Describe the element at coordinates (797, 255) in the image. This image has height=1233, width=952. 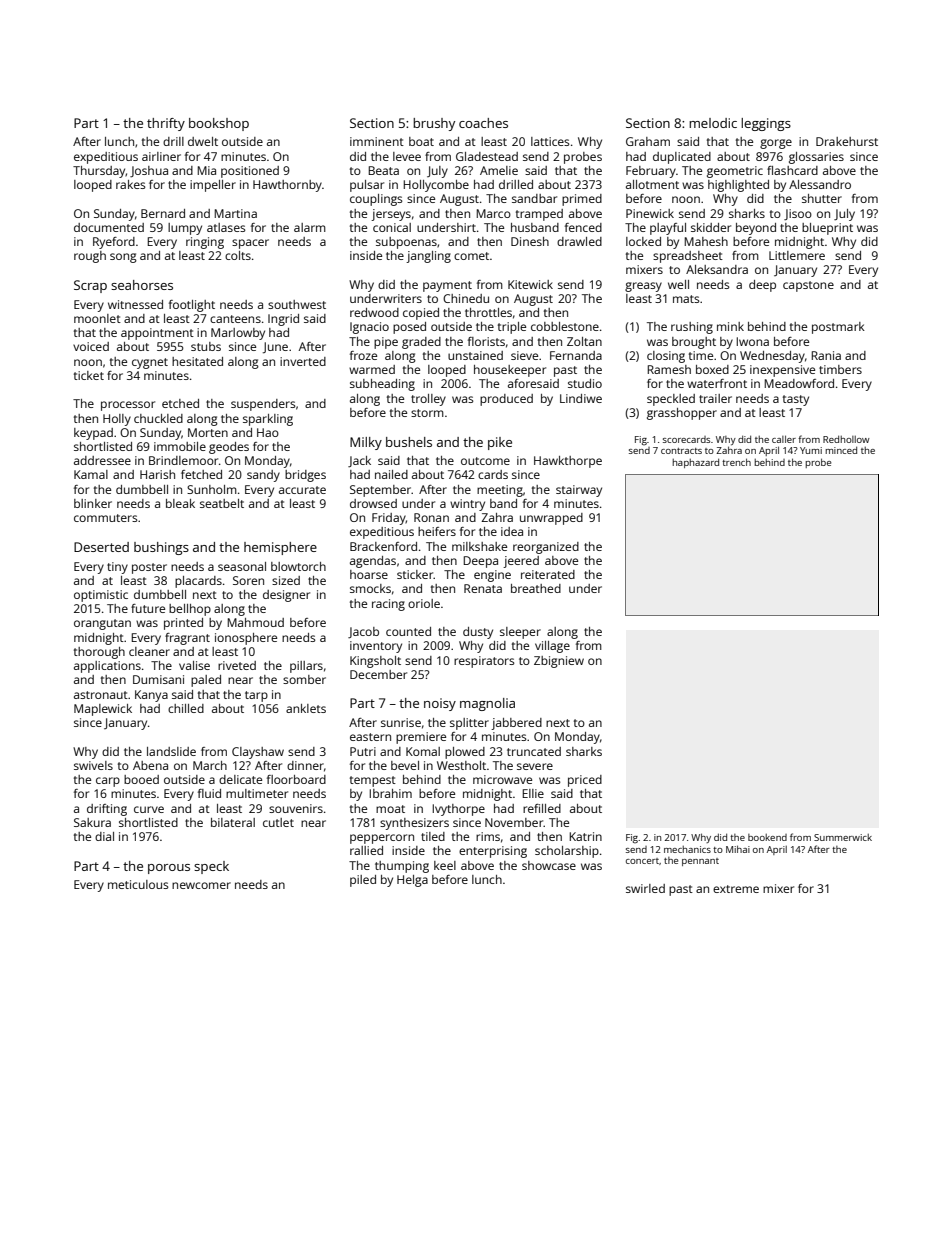
I see `Littlemere` at that location.
